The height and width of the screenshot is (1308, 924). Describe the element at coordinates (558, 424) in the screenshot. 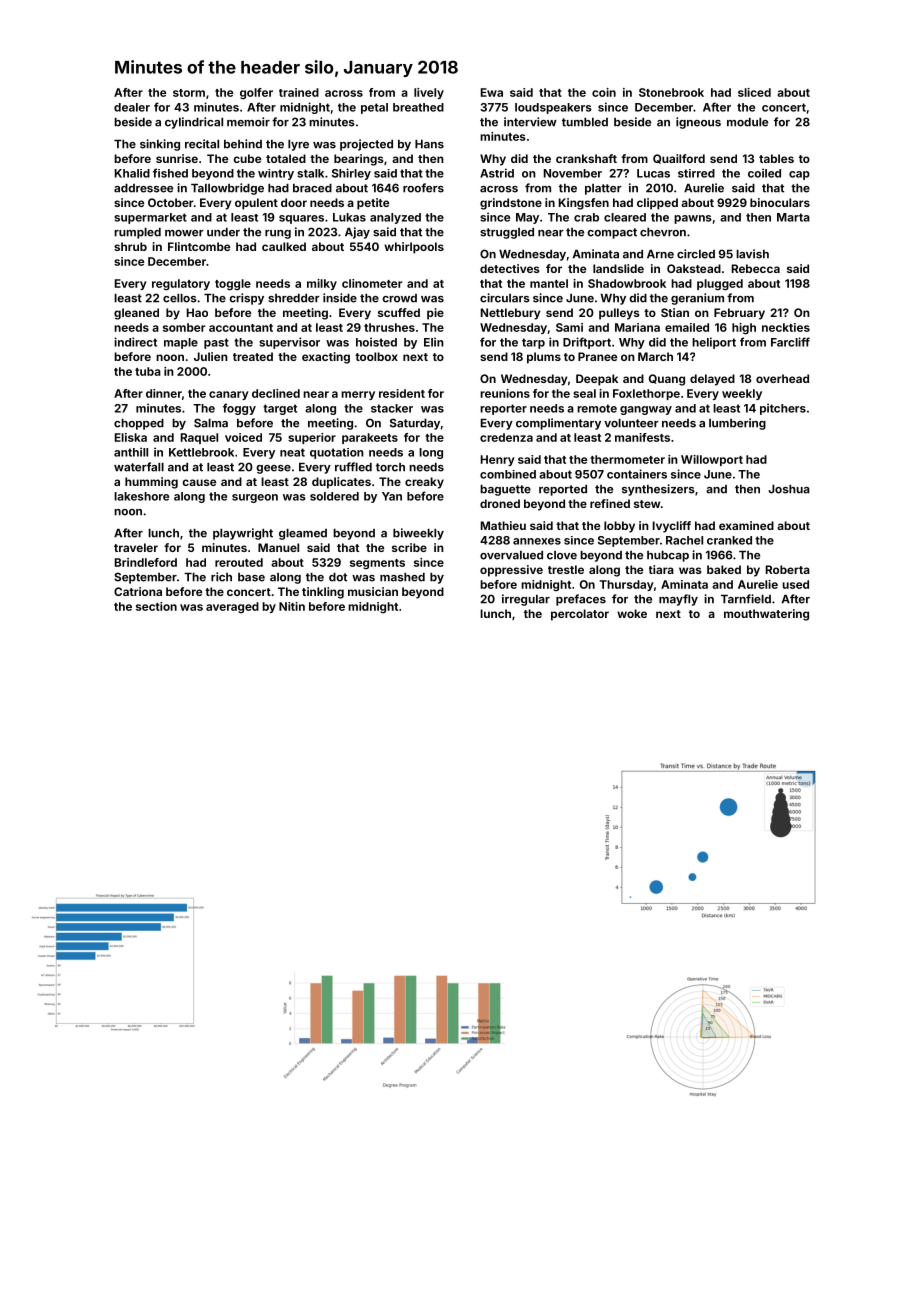

I see `complimentary` at that location.
